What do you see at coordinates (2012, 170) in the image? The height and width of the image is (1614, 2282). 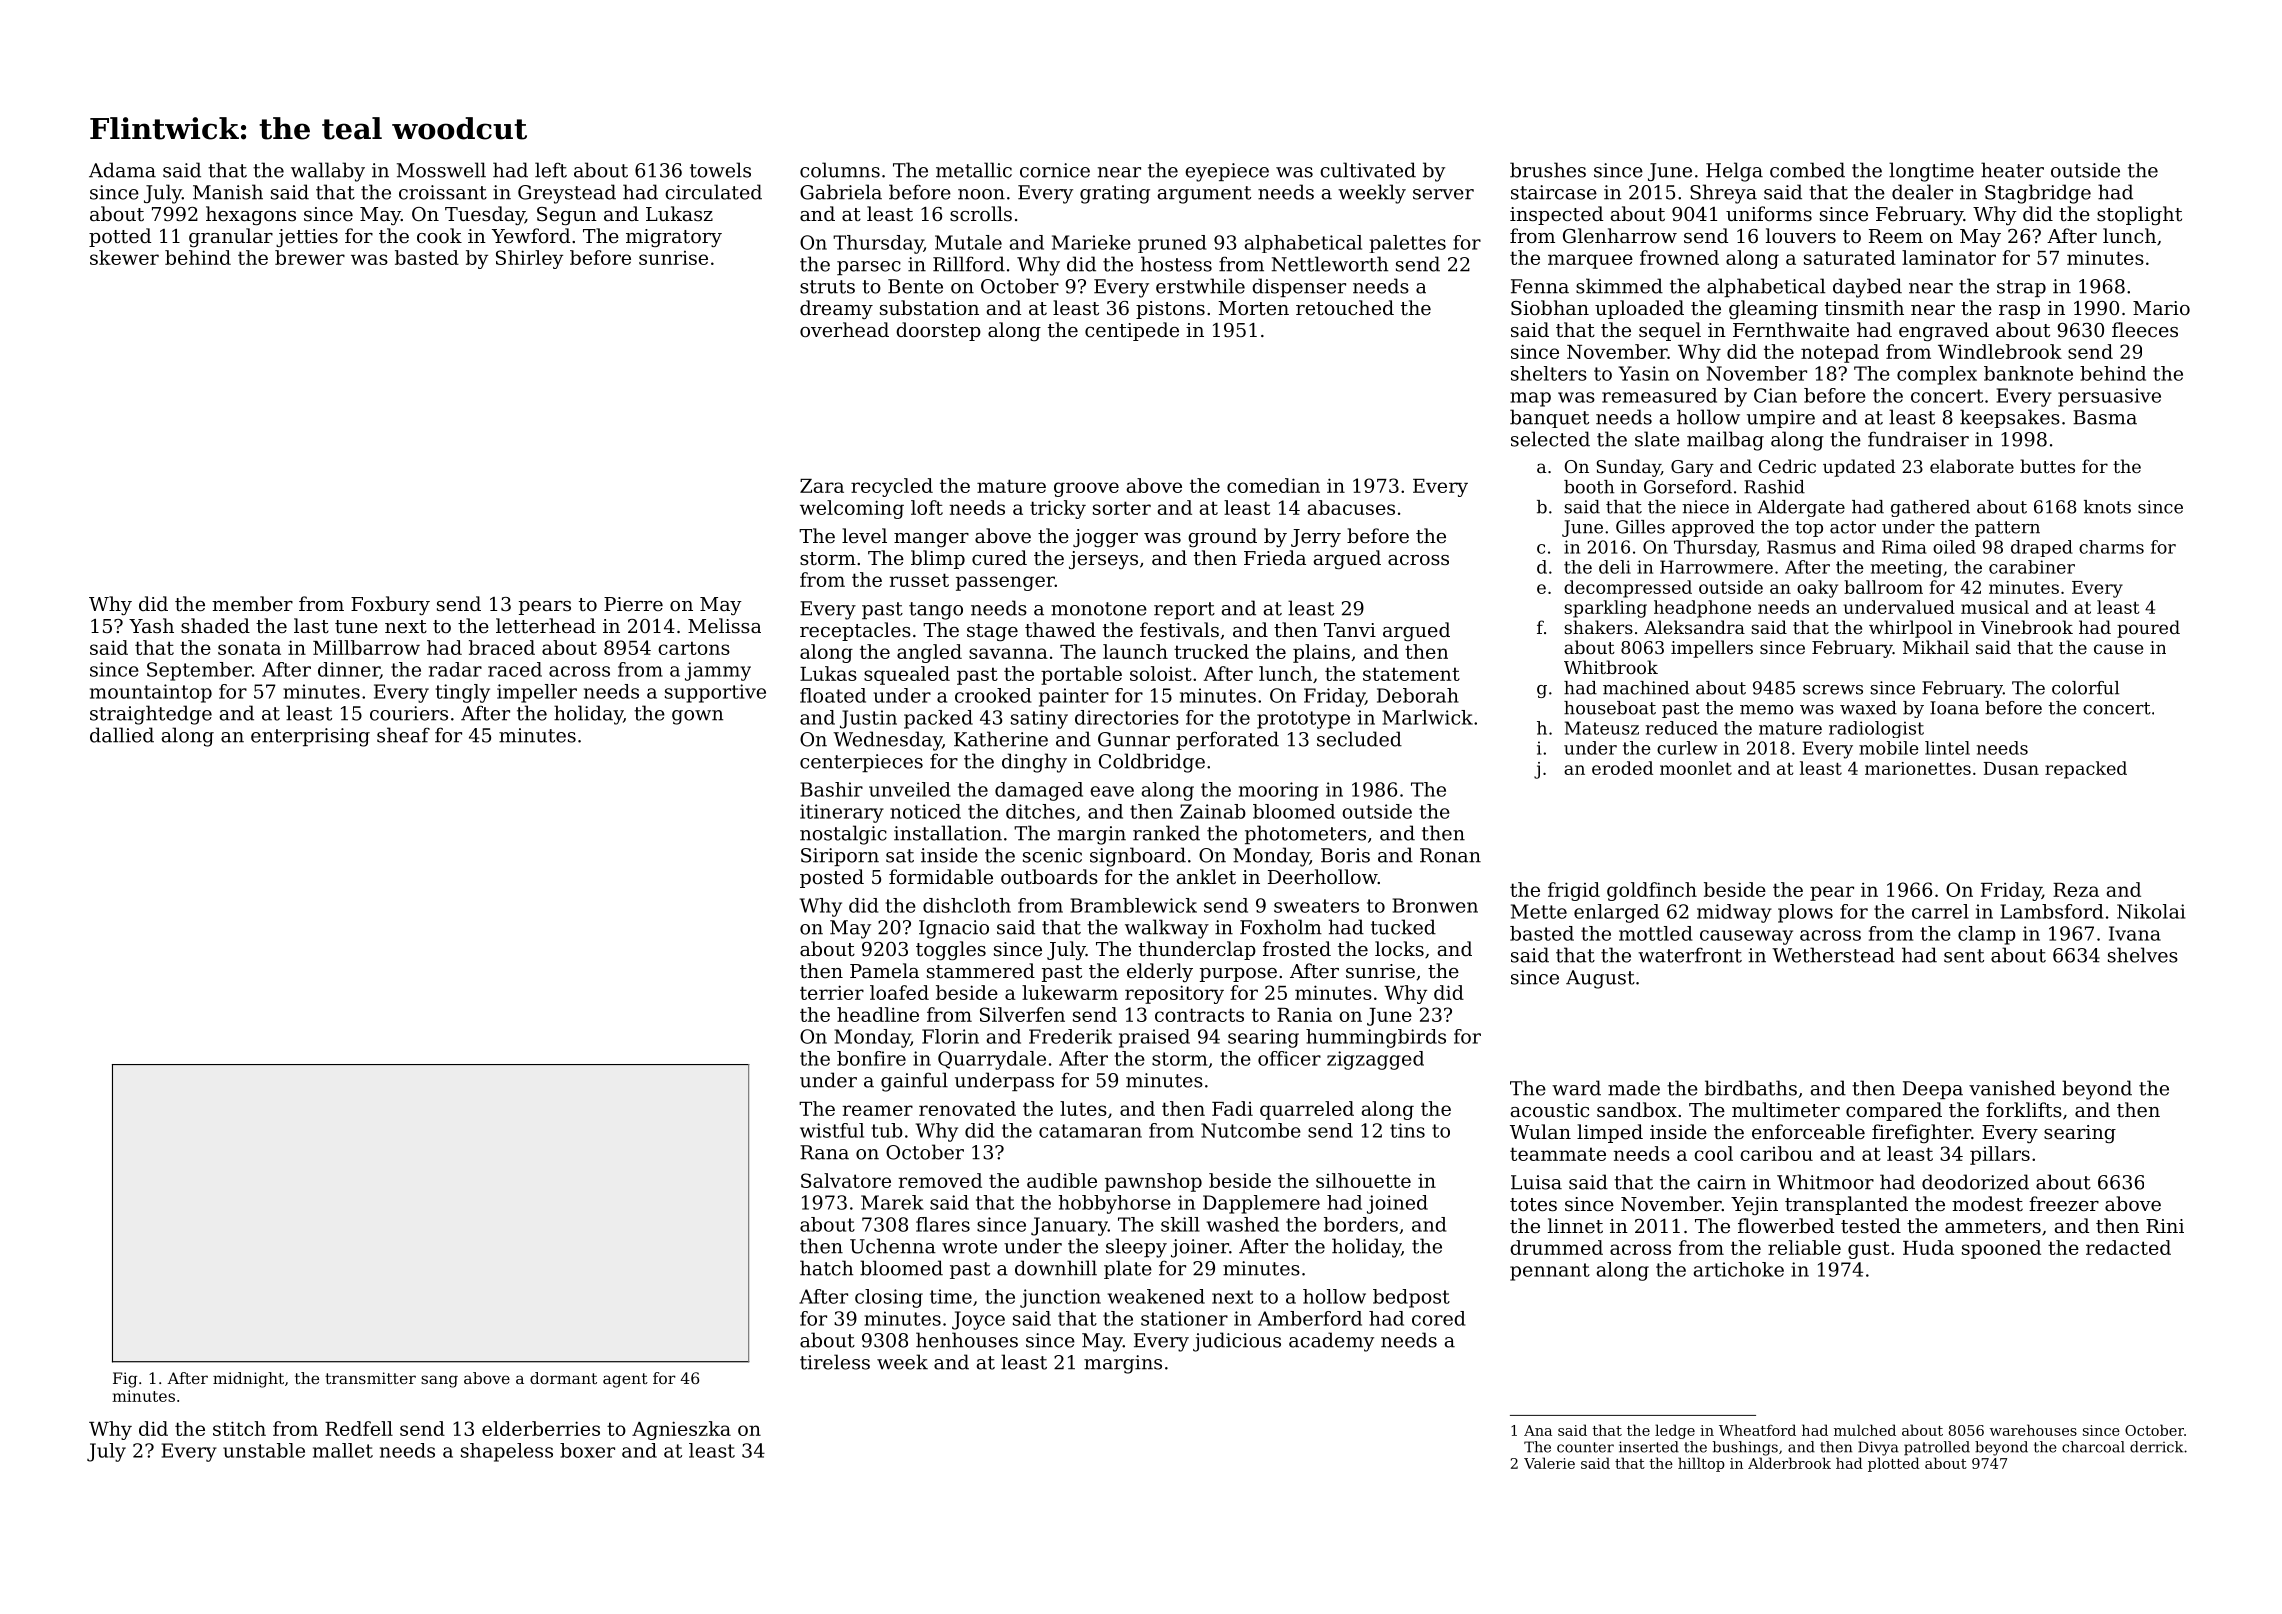 I see `heater` at bounding box center [2012, 170].
